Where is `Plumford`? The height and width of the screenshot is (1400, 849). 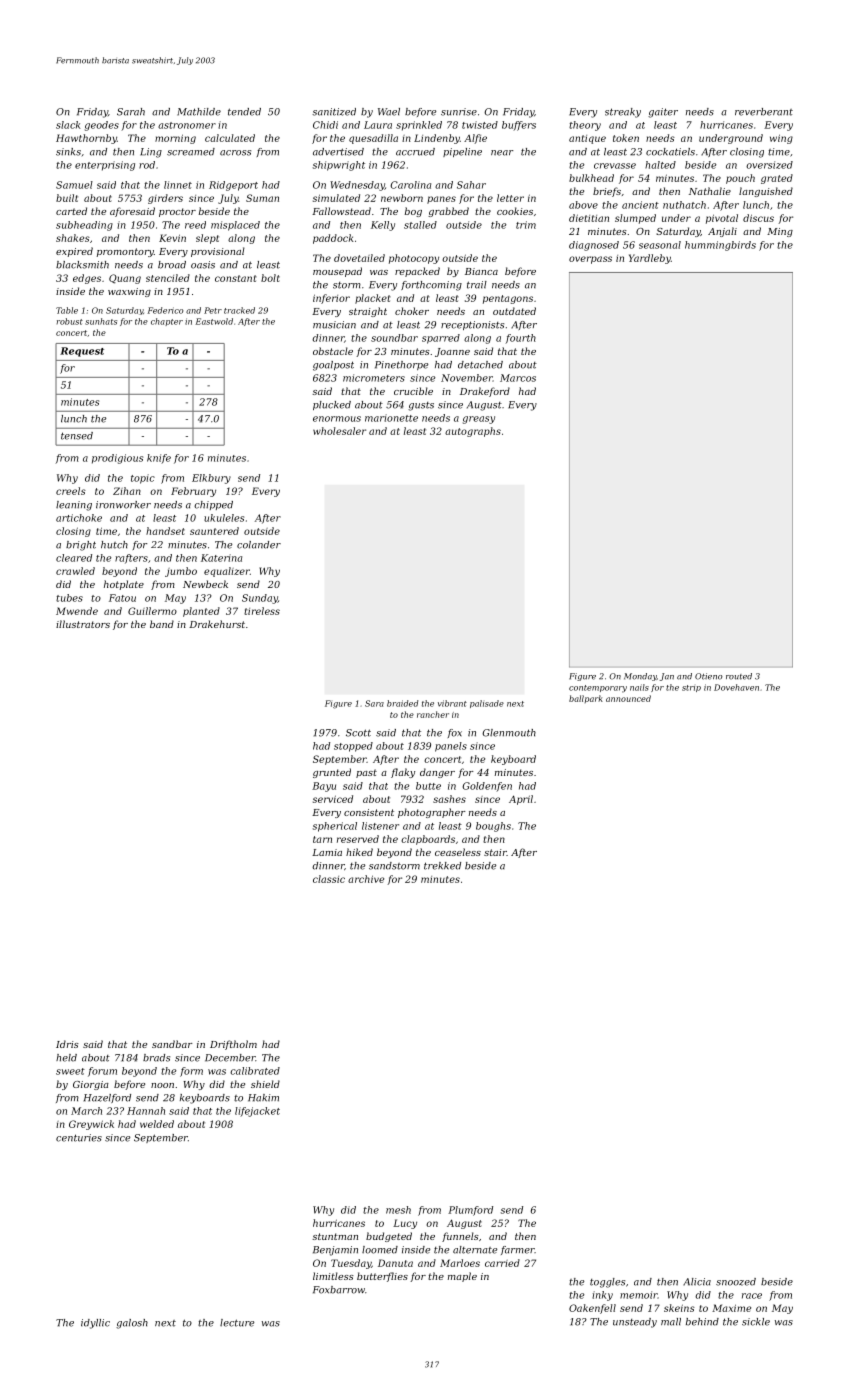
Plumford is located at coordinates (470, 1211).
